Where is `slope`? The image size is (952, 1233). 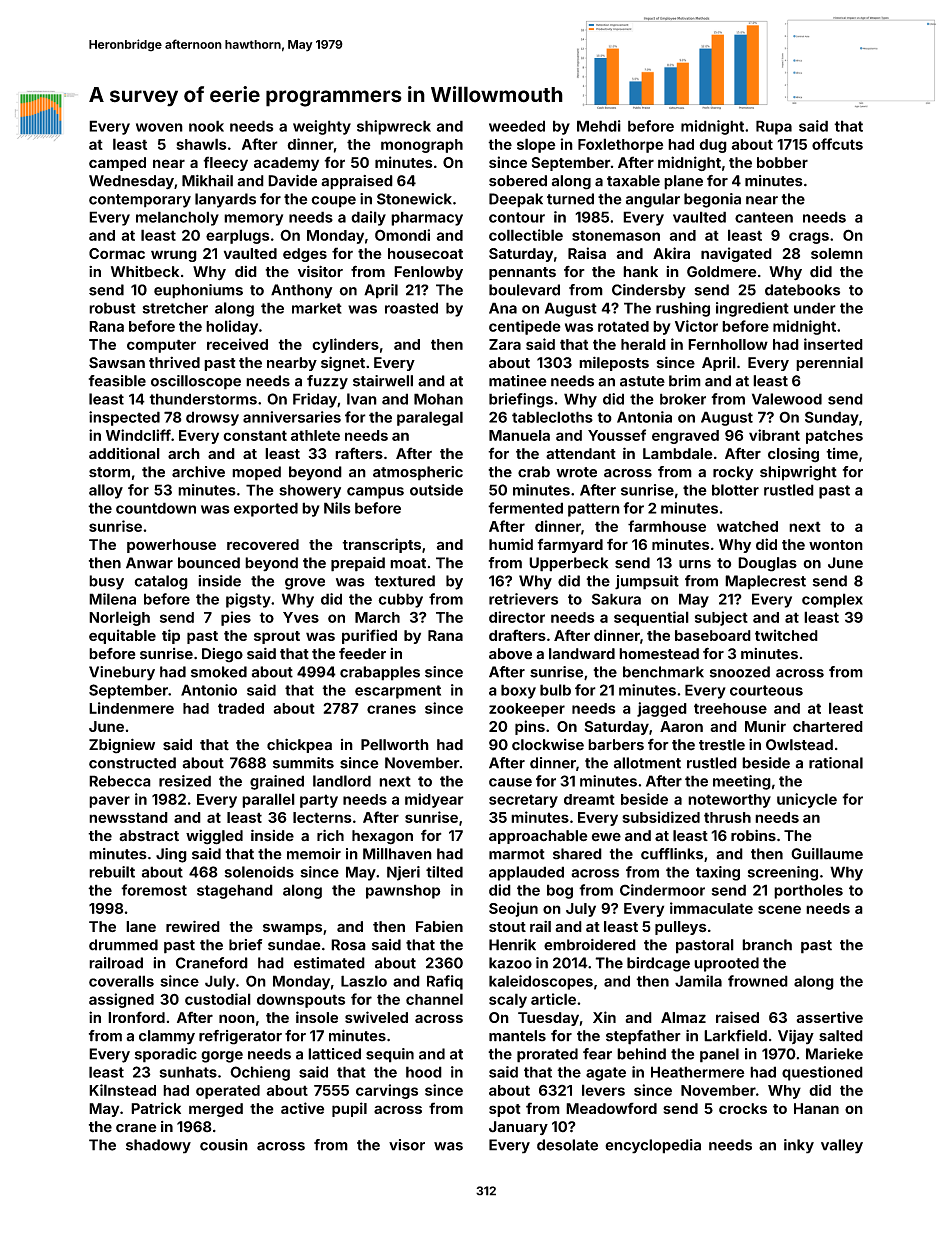
slope is located at coordinates (536, 145).
